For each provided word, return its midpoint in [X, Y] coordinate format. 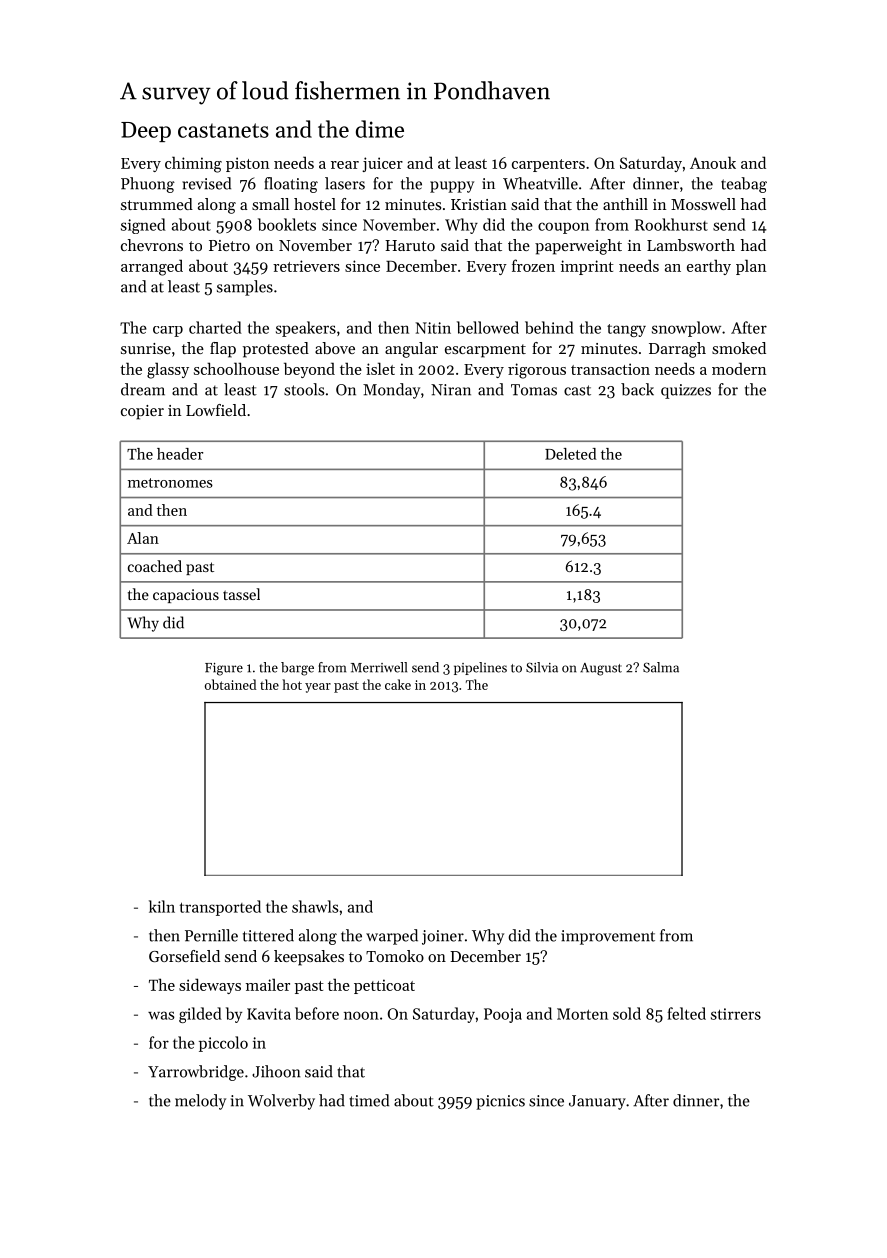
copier [142, 412]
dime [380, 129]
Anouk [713, 162]
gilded [200, 1015]
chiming [193, 164]
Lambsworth [691, 245]
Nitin [433, 328]
